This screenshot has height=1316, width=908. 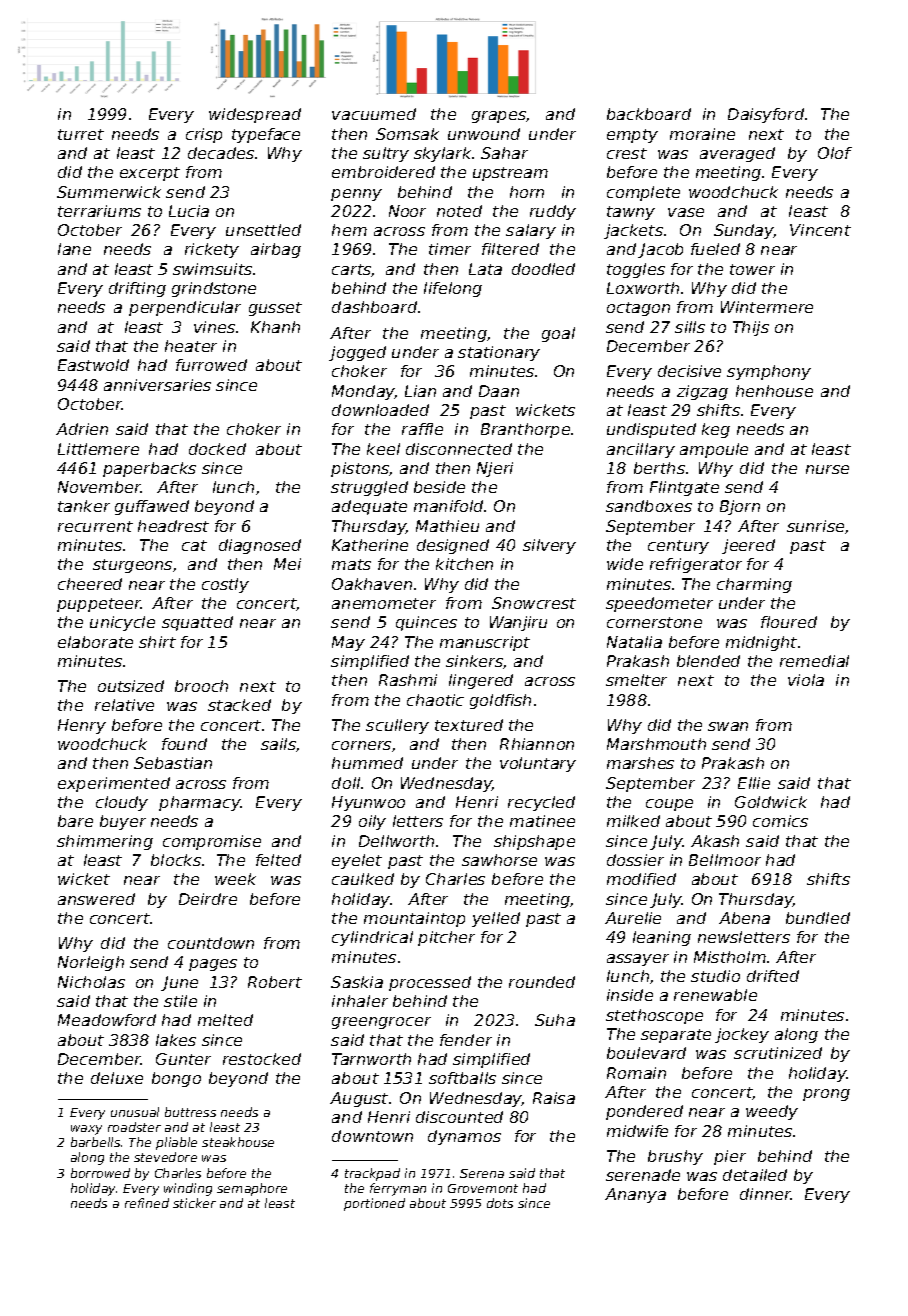 I want to click on blocks, so click(x=176, y=860).
